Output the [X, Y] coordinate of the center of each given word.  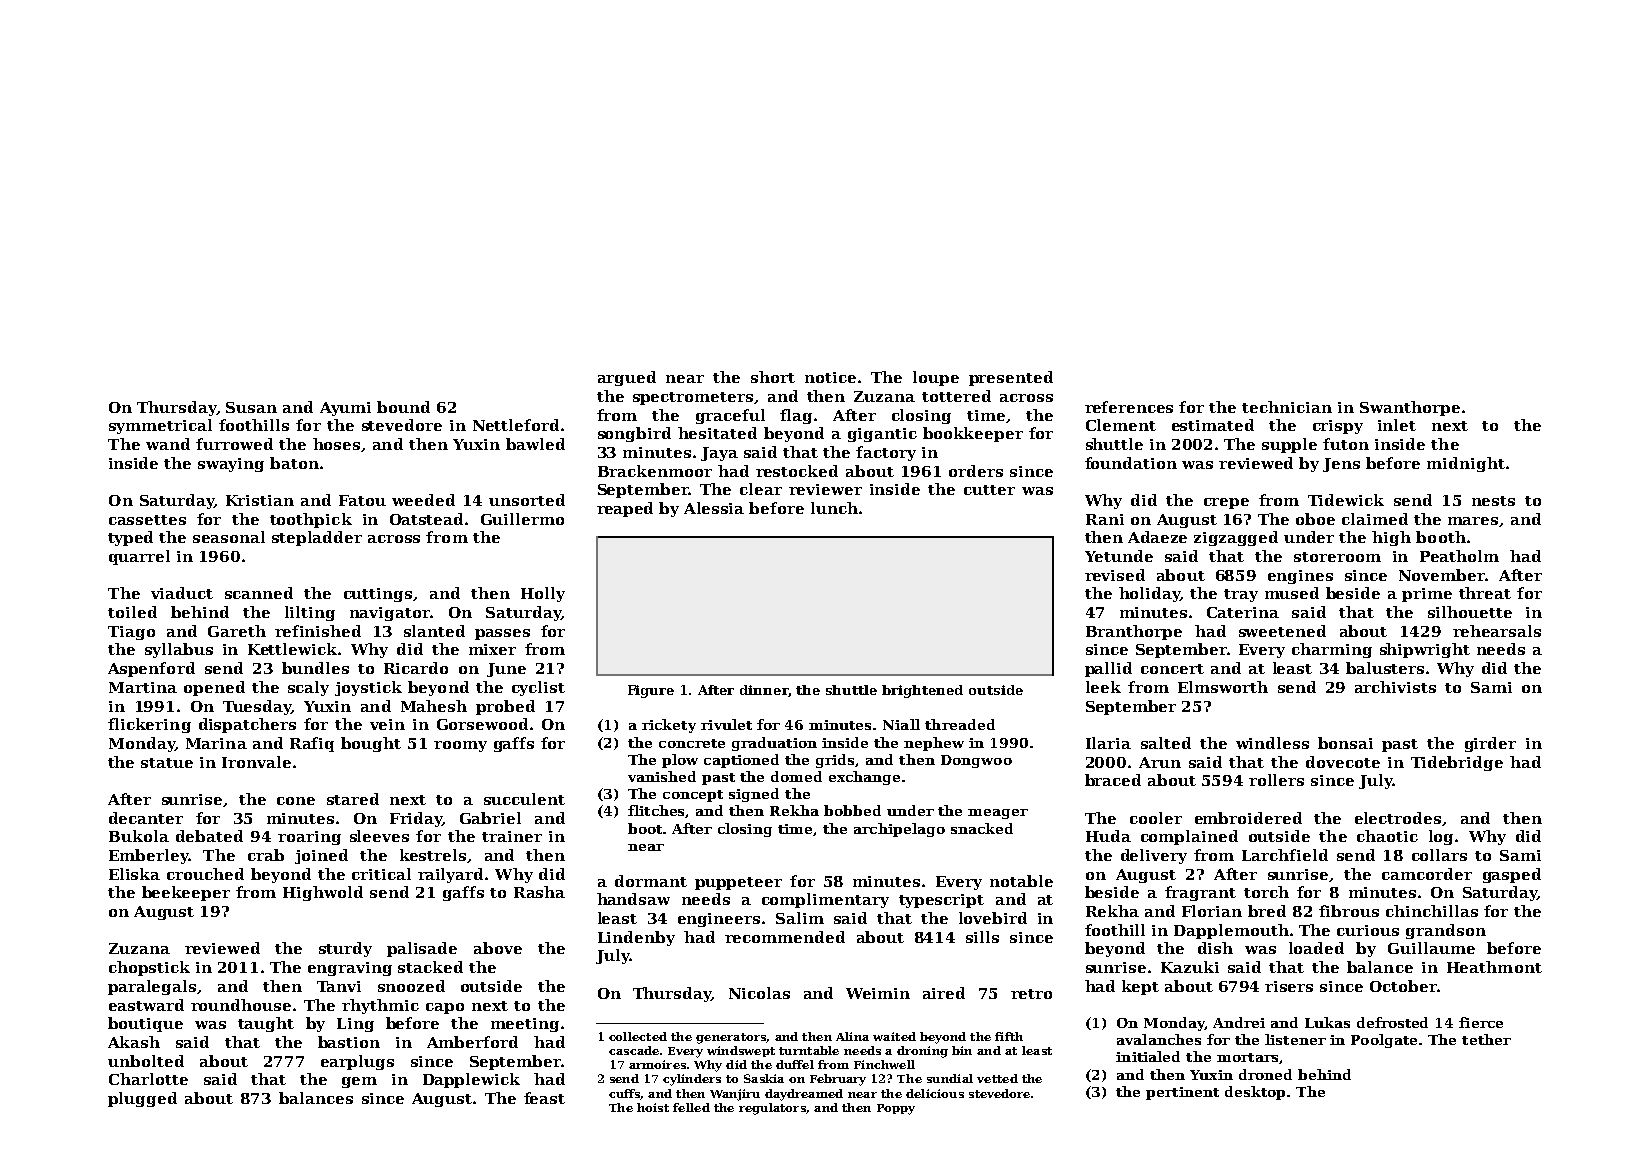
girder [1490, 744]
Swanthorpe [1410, 408]
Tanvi [339, 986]
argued [627, 378]
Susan [251, 407]
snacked [982, 828]
